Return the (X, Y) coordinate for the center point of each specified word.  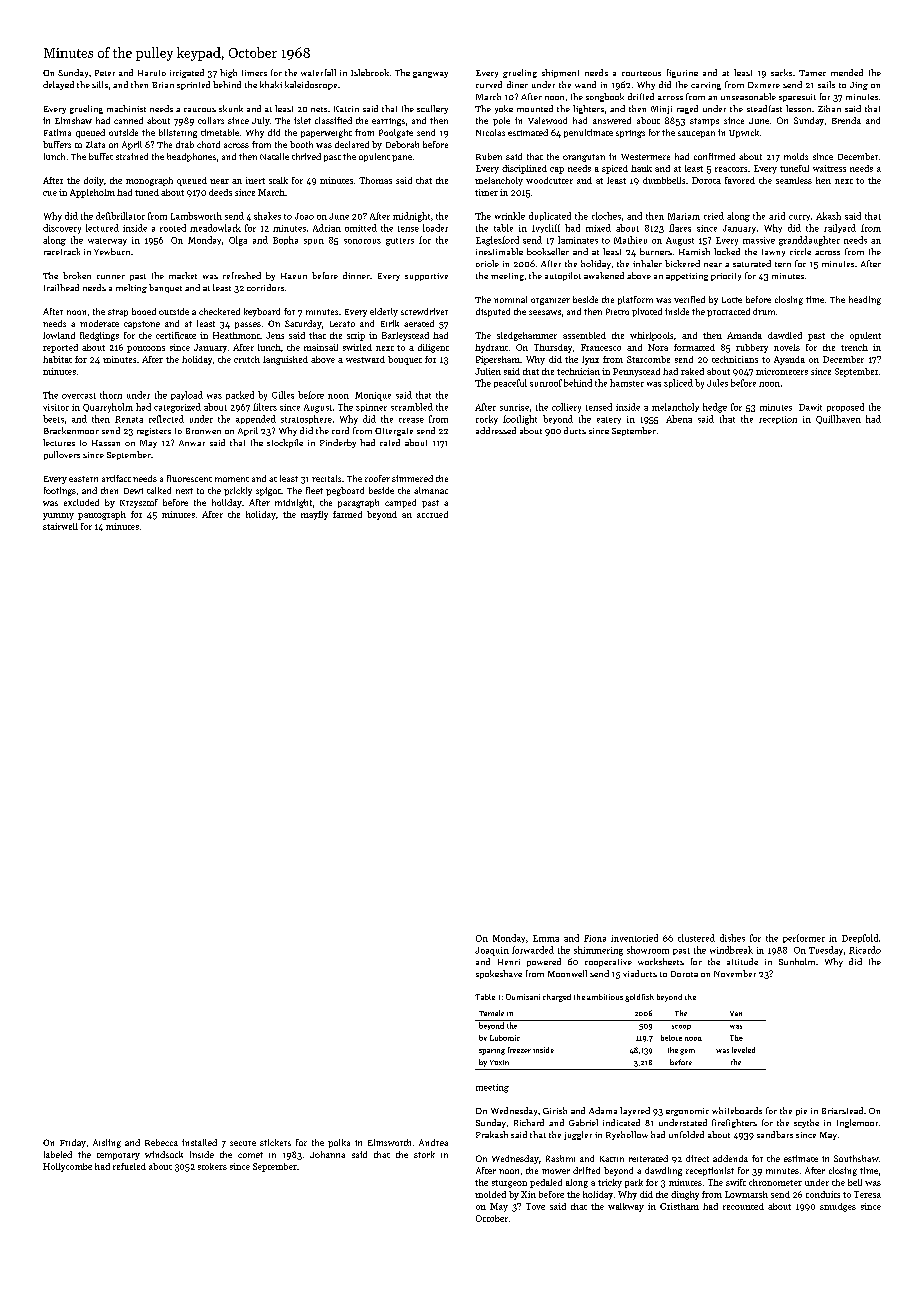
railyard (840, 228)
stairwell (60, 526)
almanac (431, 490)
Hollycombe (67, 1167)
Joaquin (492, 951)
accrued (432, 514)
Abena (679, 419)
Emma (546, 938)
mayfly (314, 515)
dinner (356, 275)
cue (50, 193)
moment (232, 479)
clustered (696, 938)
